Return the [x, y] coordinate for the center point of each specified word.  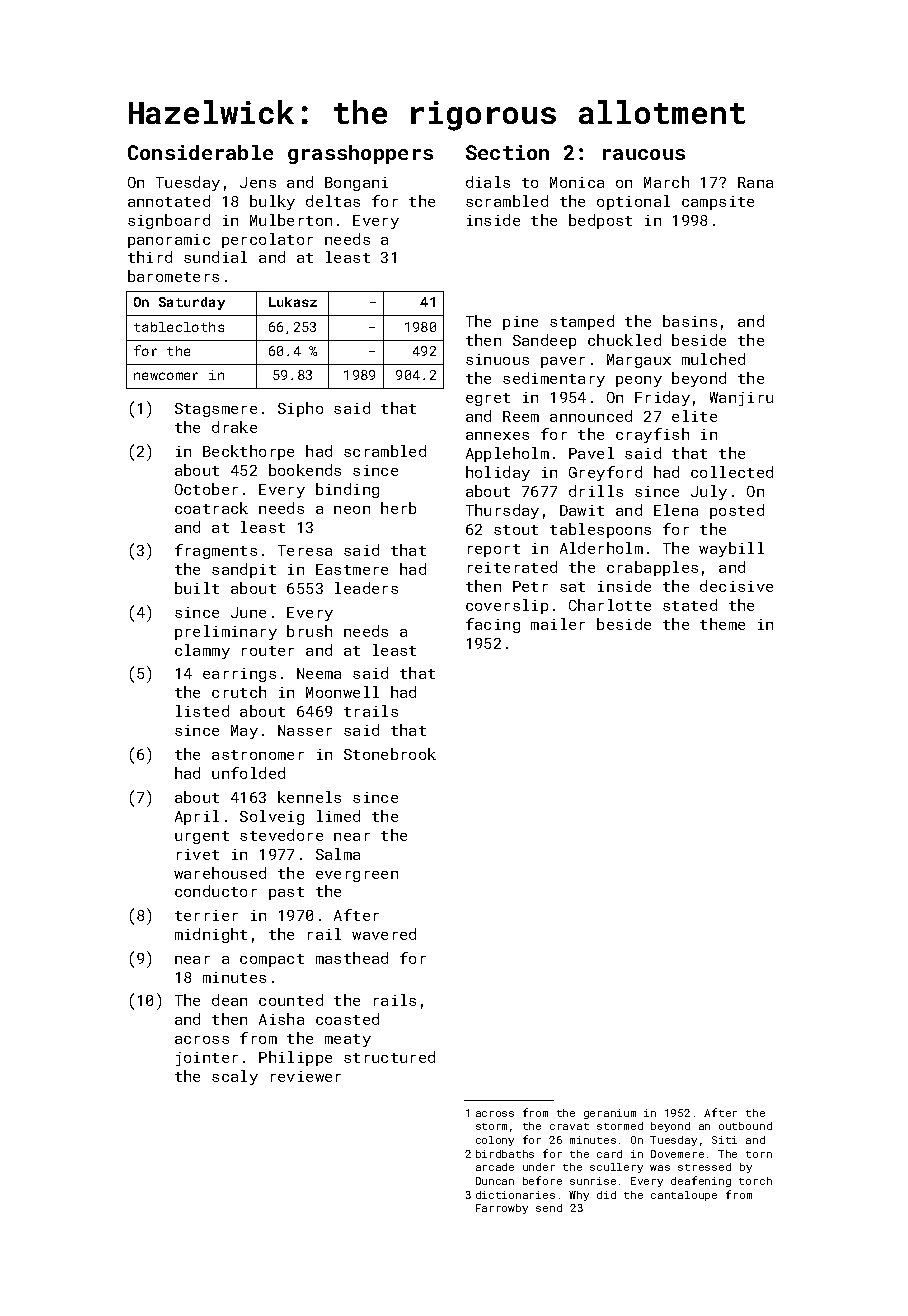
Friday [662, 398]
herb [398, 508]
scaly [235, 1077]
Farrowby [502, 1209]
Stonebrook [390, 754]
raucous [644, 154]
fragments [216, 551]
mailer [558, 624]
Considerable [200, 152]
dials [488, 182]
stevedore [281, 835]
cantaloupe [684, 1196]
